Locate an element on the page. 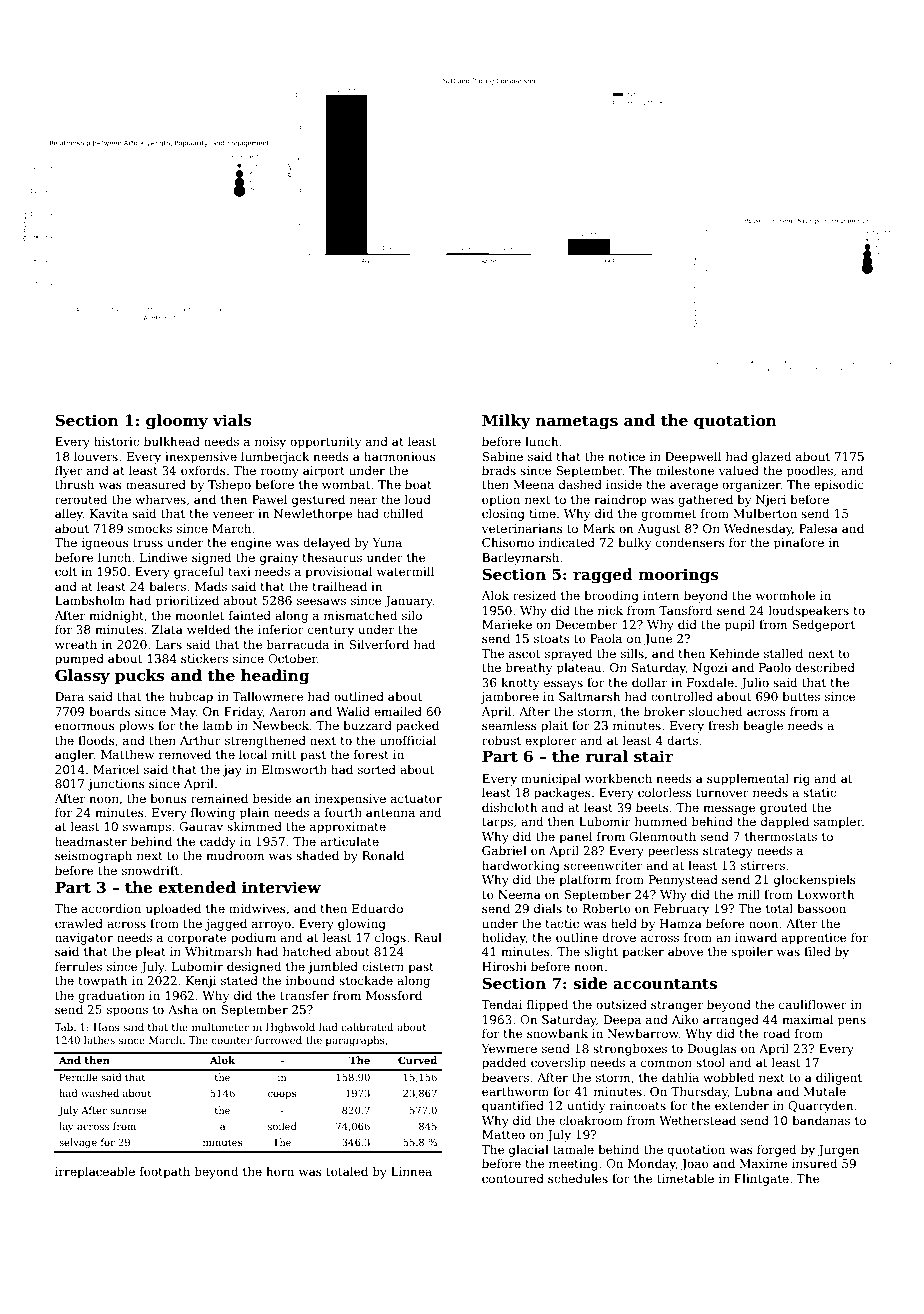  rig is located at coordinates (801, 780).
